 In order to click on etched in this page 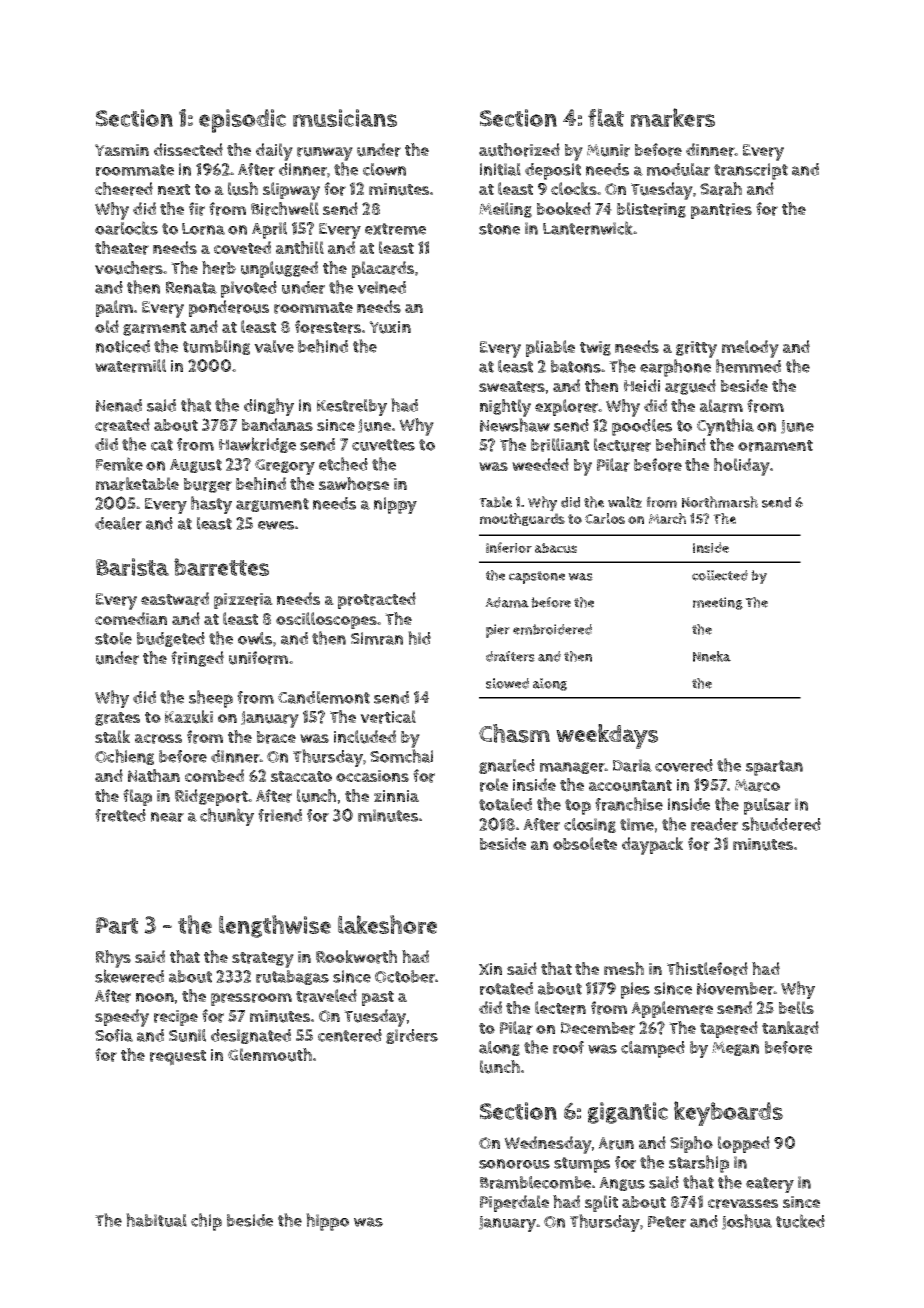, I will do `click(343, 464)`.
